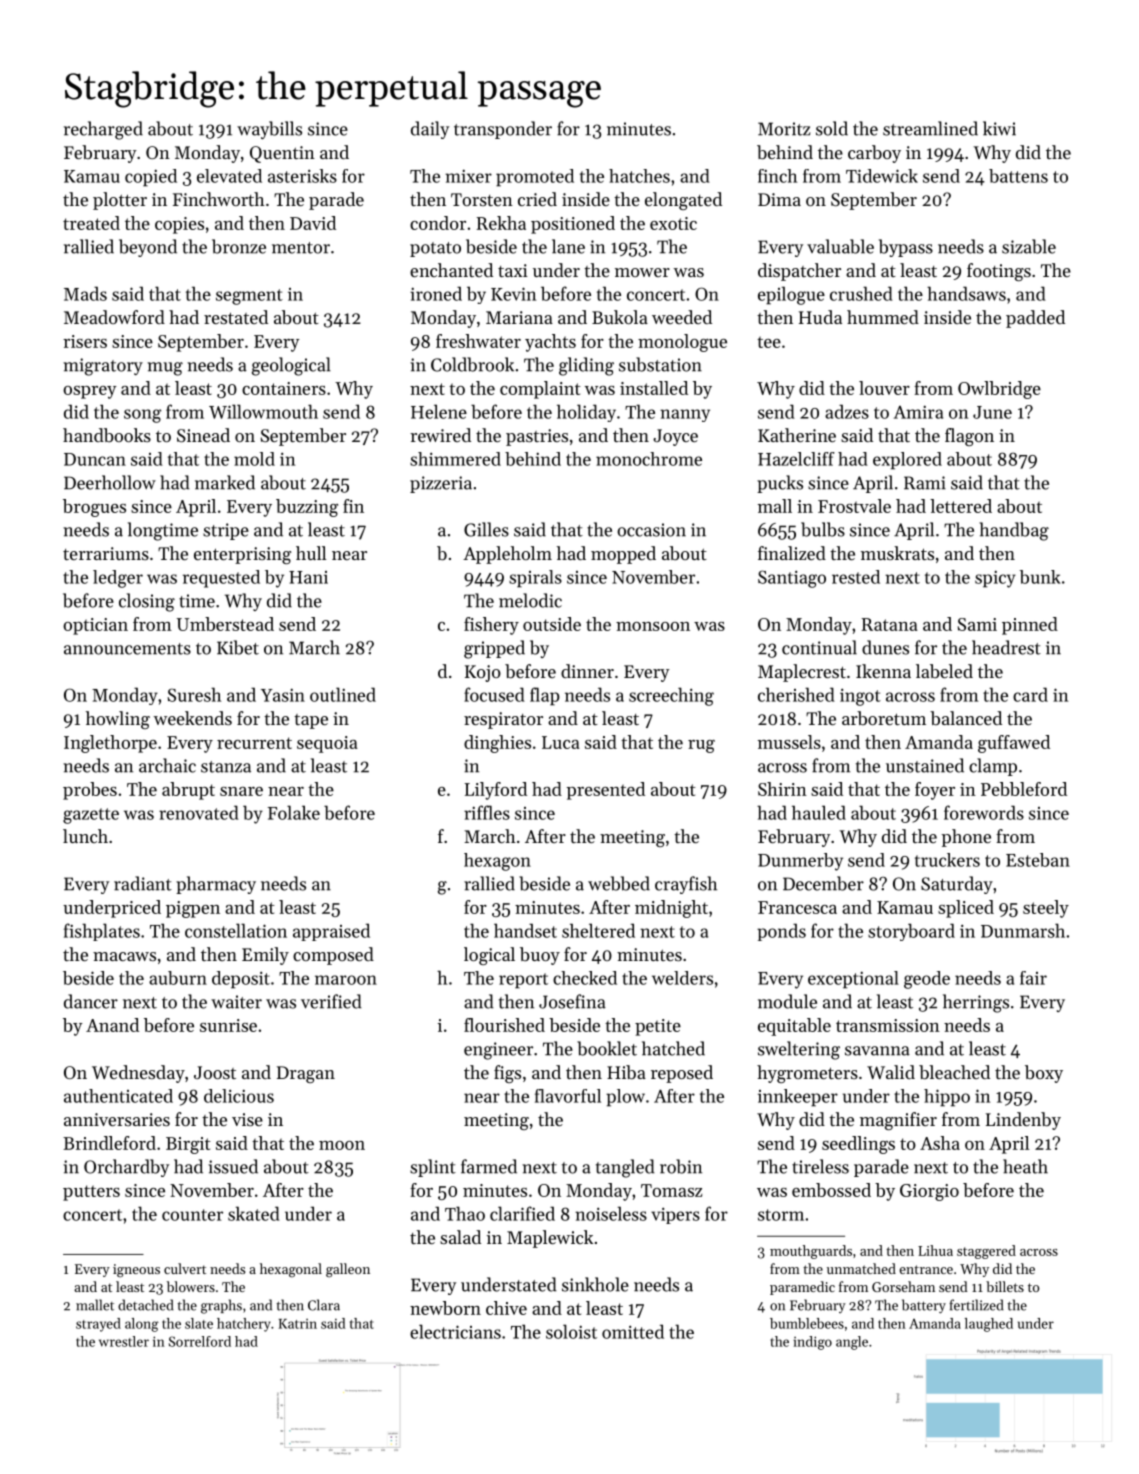 The image size is (1139, 1474). What do you see at coordinates (136, 1271) in the screenshot?
I see `igneous` at bounding box center [136, 1271].
